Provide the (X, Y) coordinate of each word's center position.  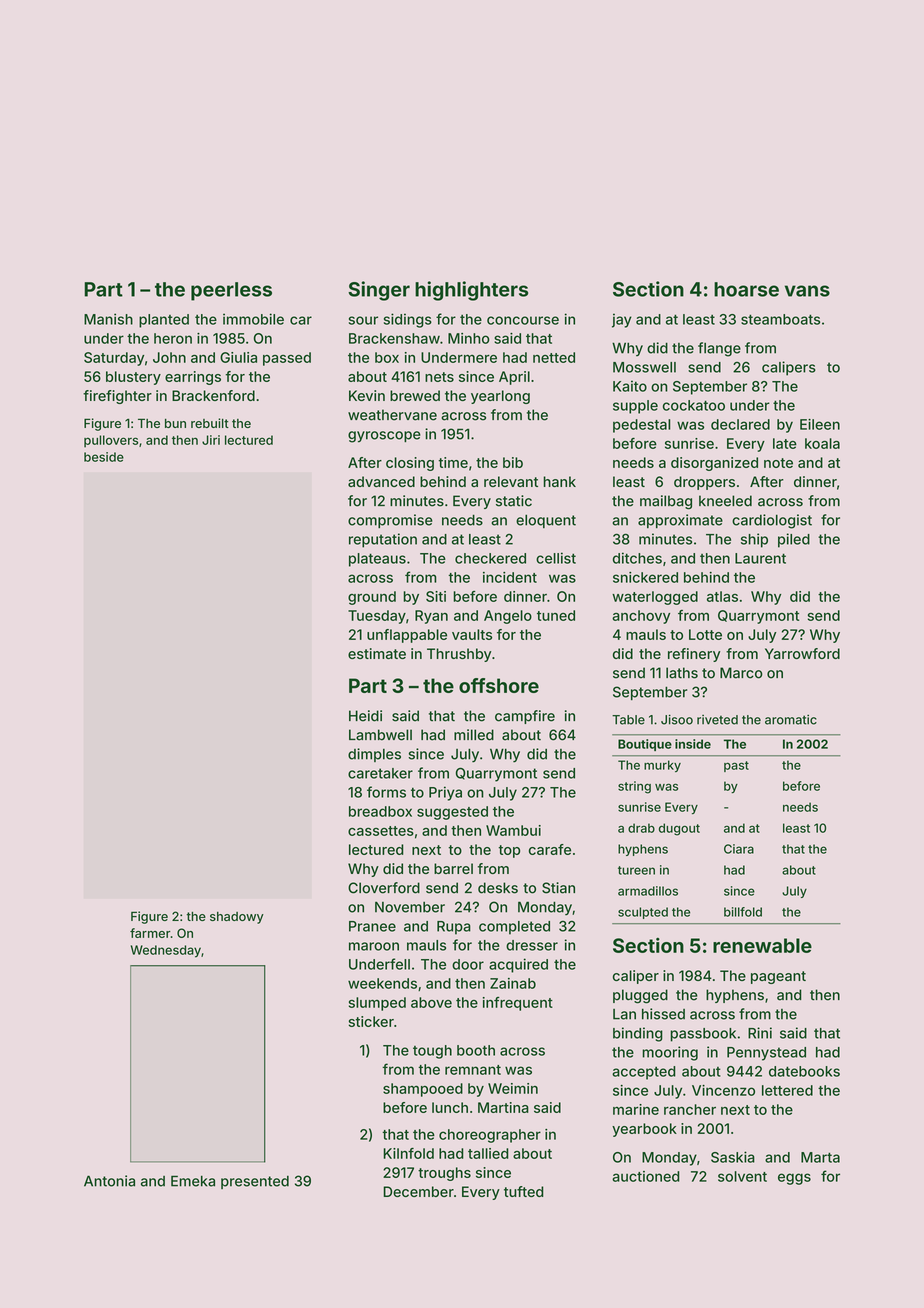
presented (255, 1182)
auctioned (646, 1176)
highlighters (471, 291)
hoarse (746, 289)
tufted (524, 1191)
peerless (231, 291)
